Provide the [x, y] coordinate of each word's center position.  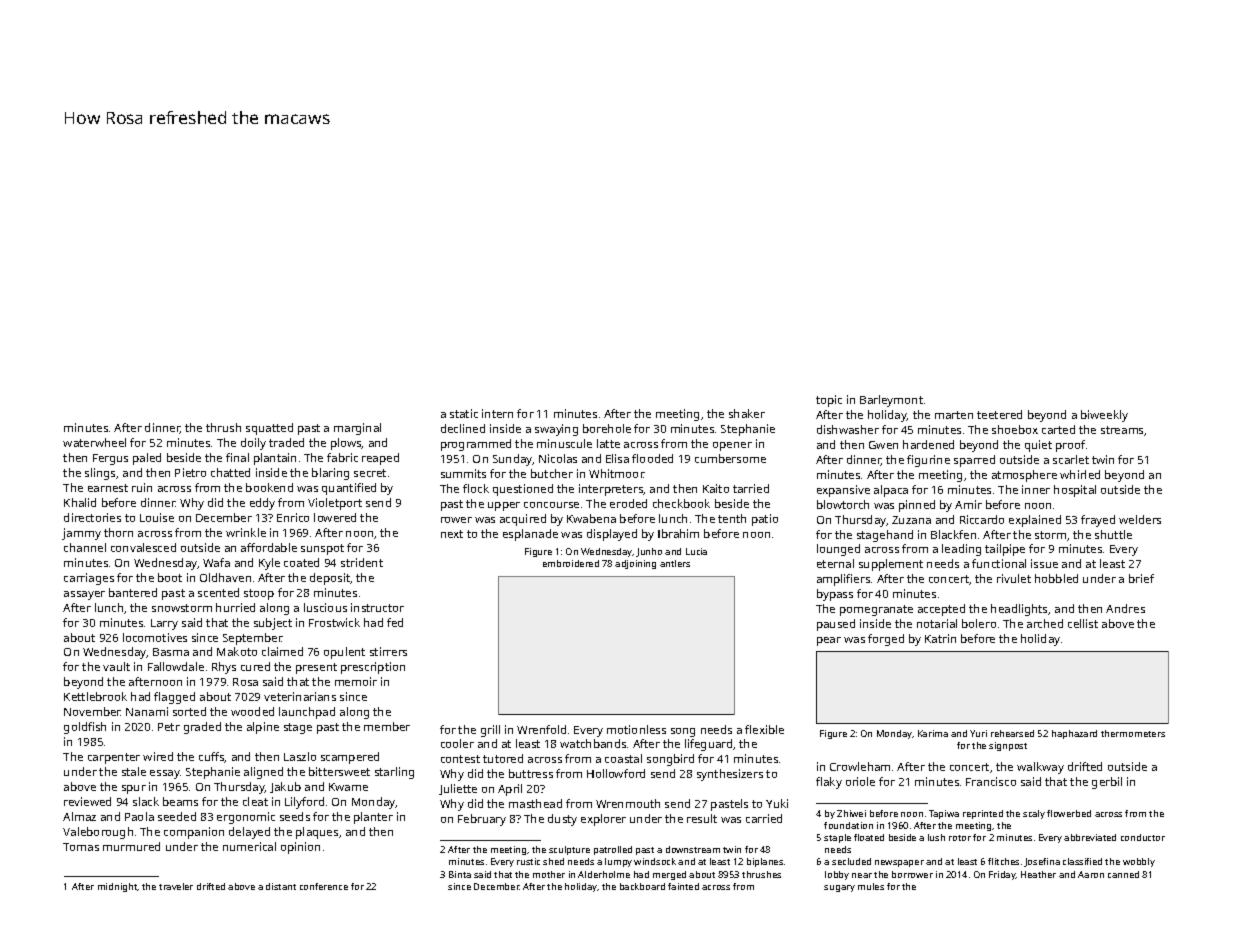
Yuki [777, 803]
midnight [118, 887]
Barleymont [891, 401]
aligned [263, 773]
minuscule [564, 443]
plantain [275, 459]
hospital [1075, 491]
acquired [523, 520]
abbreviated [1090, 837]
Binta [460, 874]
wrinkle [246, 532]
